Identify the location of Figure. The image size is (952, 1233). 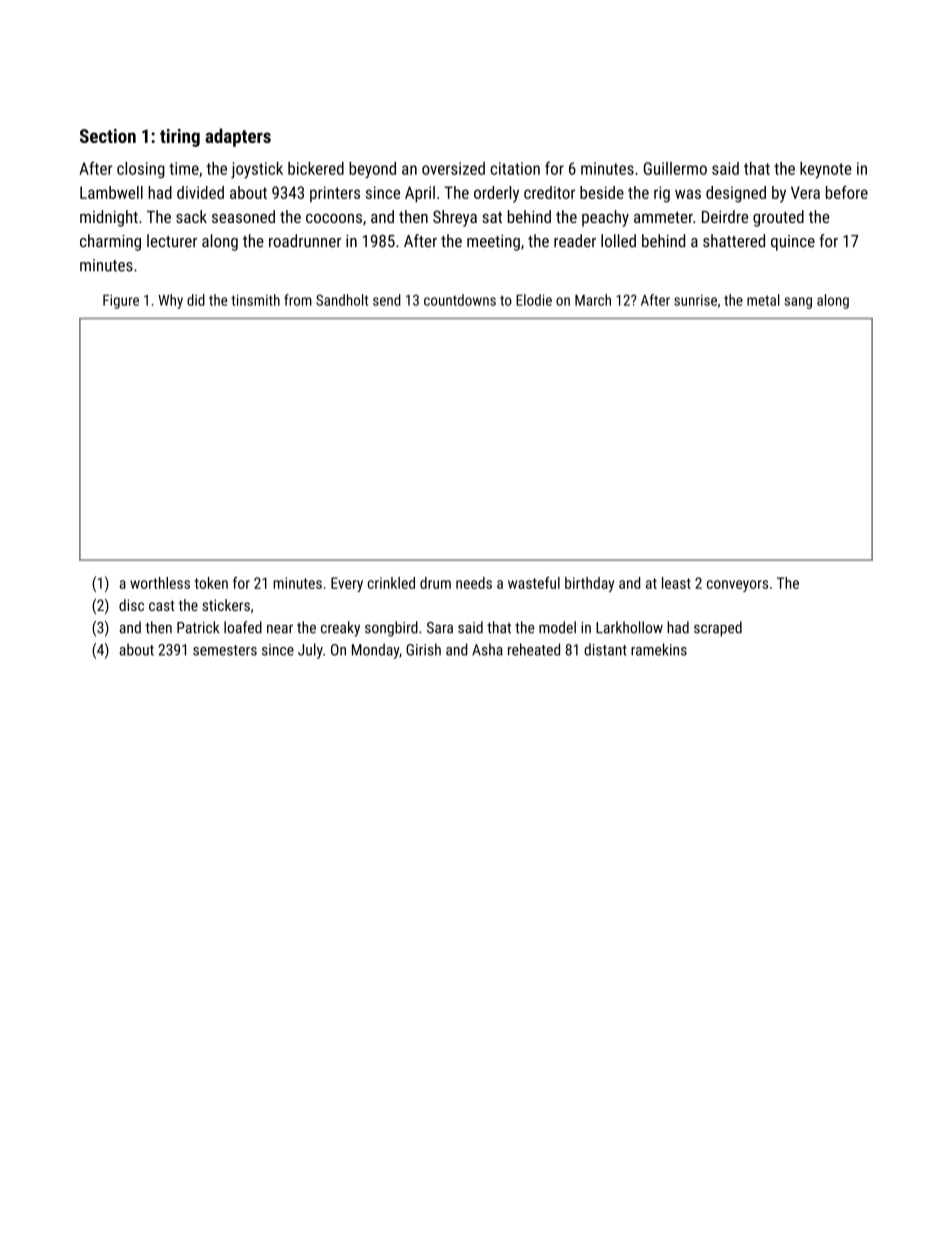
(121, 301).
